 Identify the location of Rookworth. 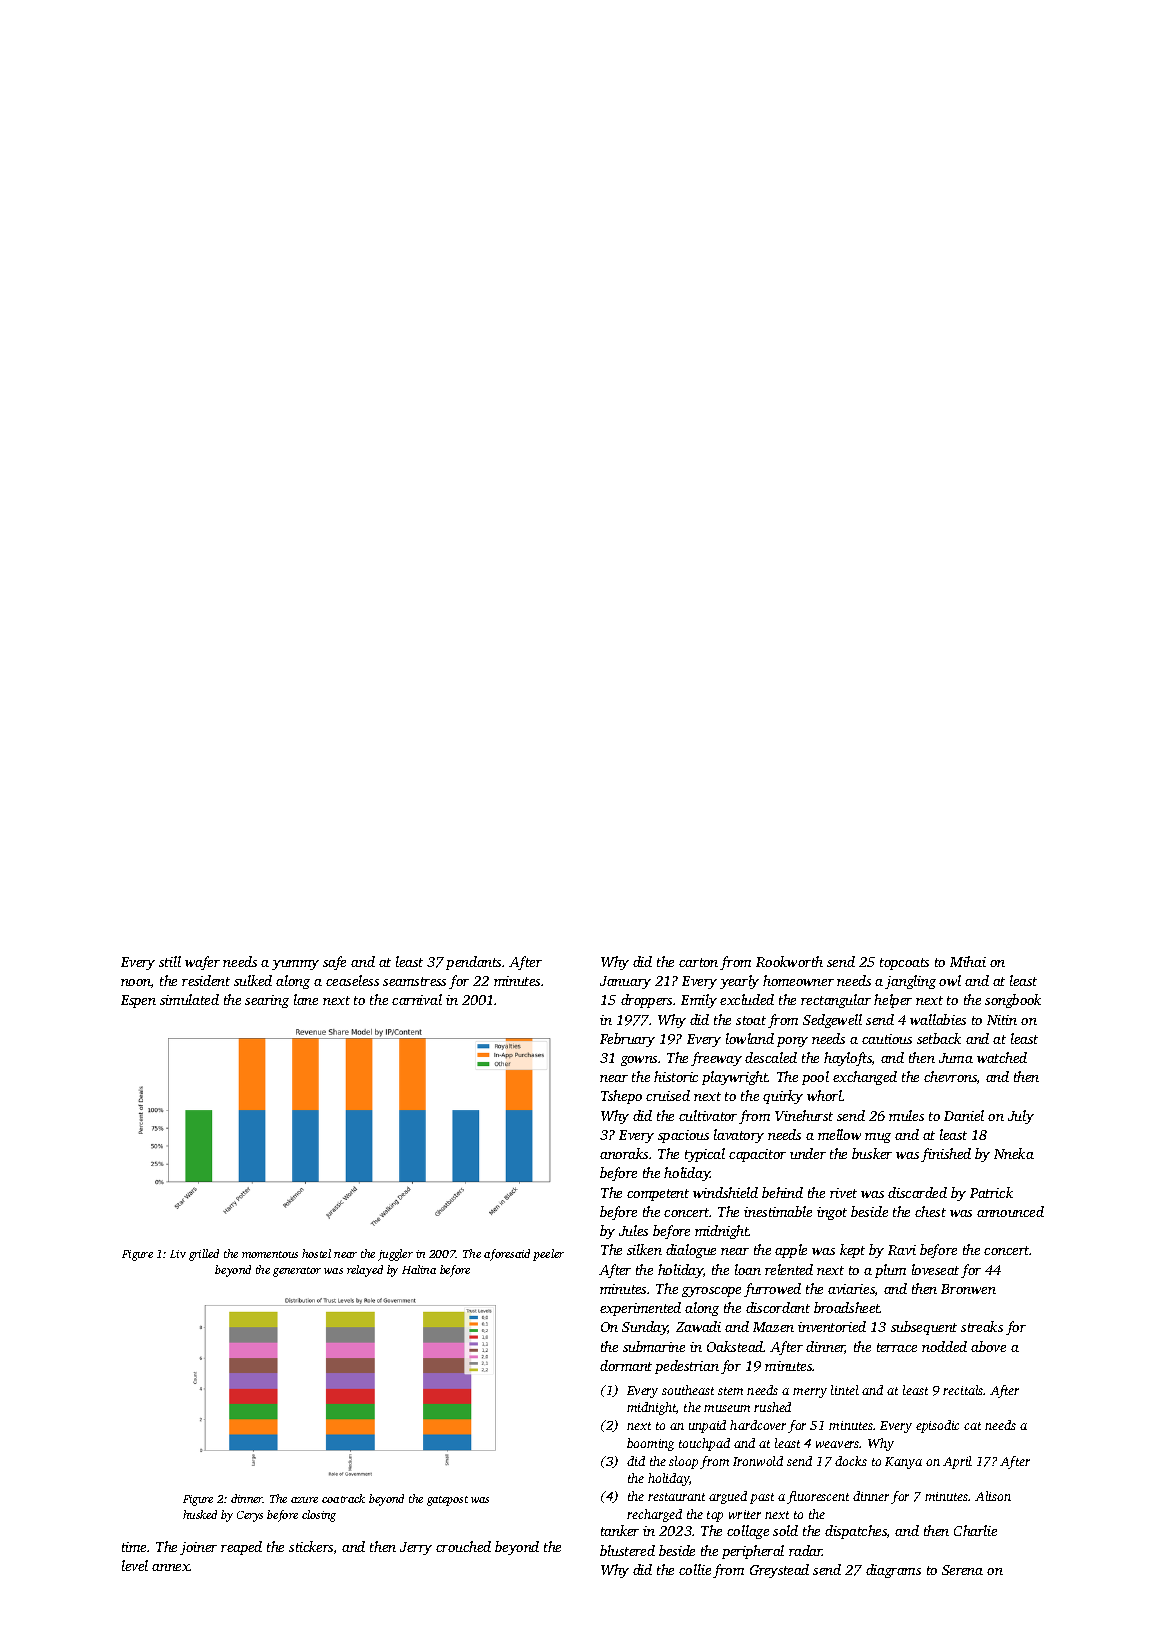
(789, 961).
